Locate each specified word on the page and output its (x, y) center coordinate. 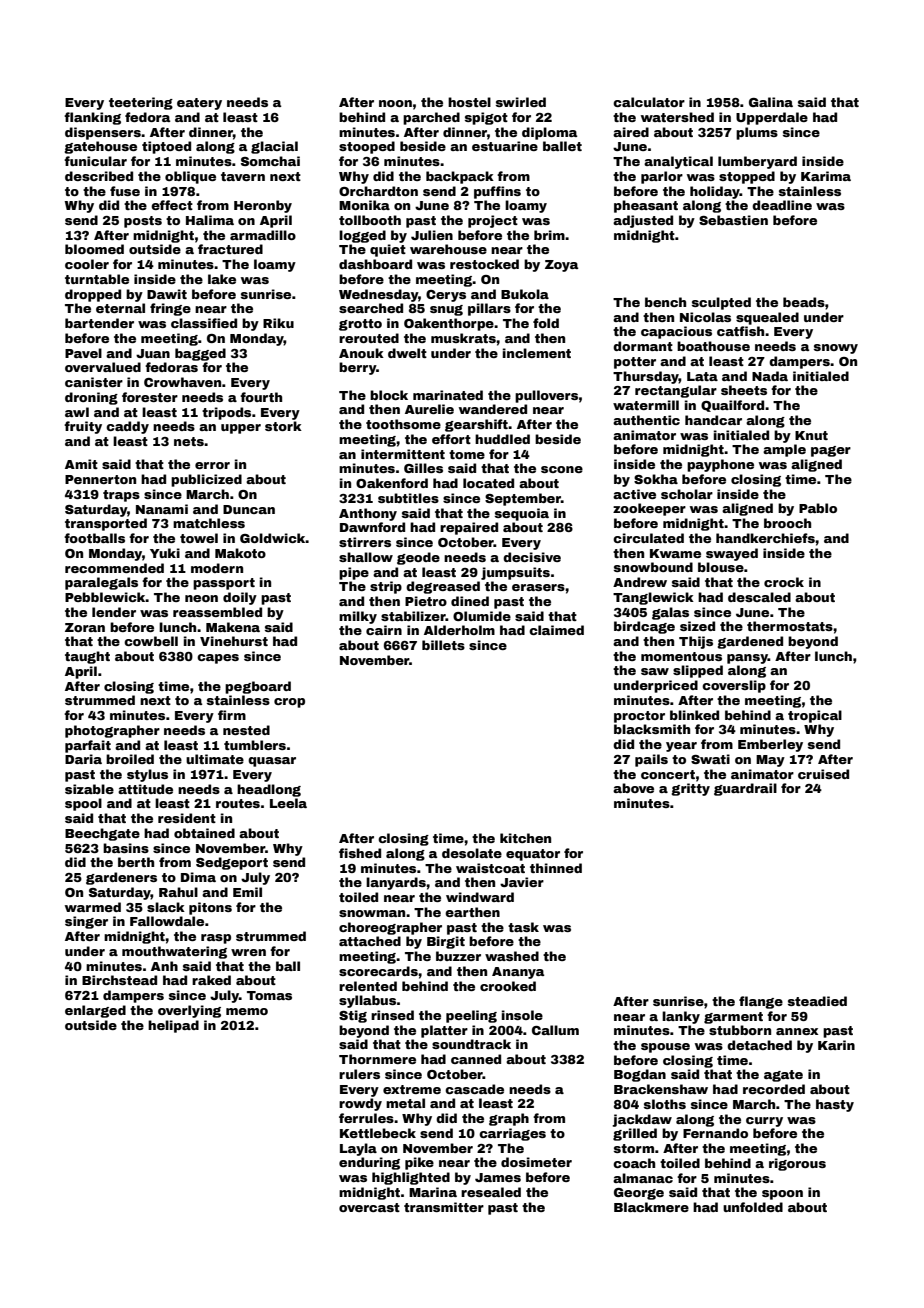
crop (289, 703)
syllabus (367, 1001)
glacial (274, 147)
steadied (817, 1001)
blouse (721, 567)
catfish (740, 331)
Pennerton (100, 479)
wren (248, 952)
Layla (358, 1149)
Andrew (640, 582)
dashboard (375, 264)
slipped (698, 671)
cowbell (151, 641)
